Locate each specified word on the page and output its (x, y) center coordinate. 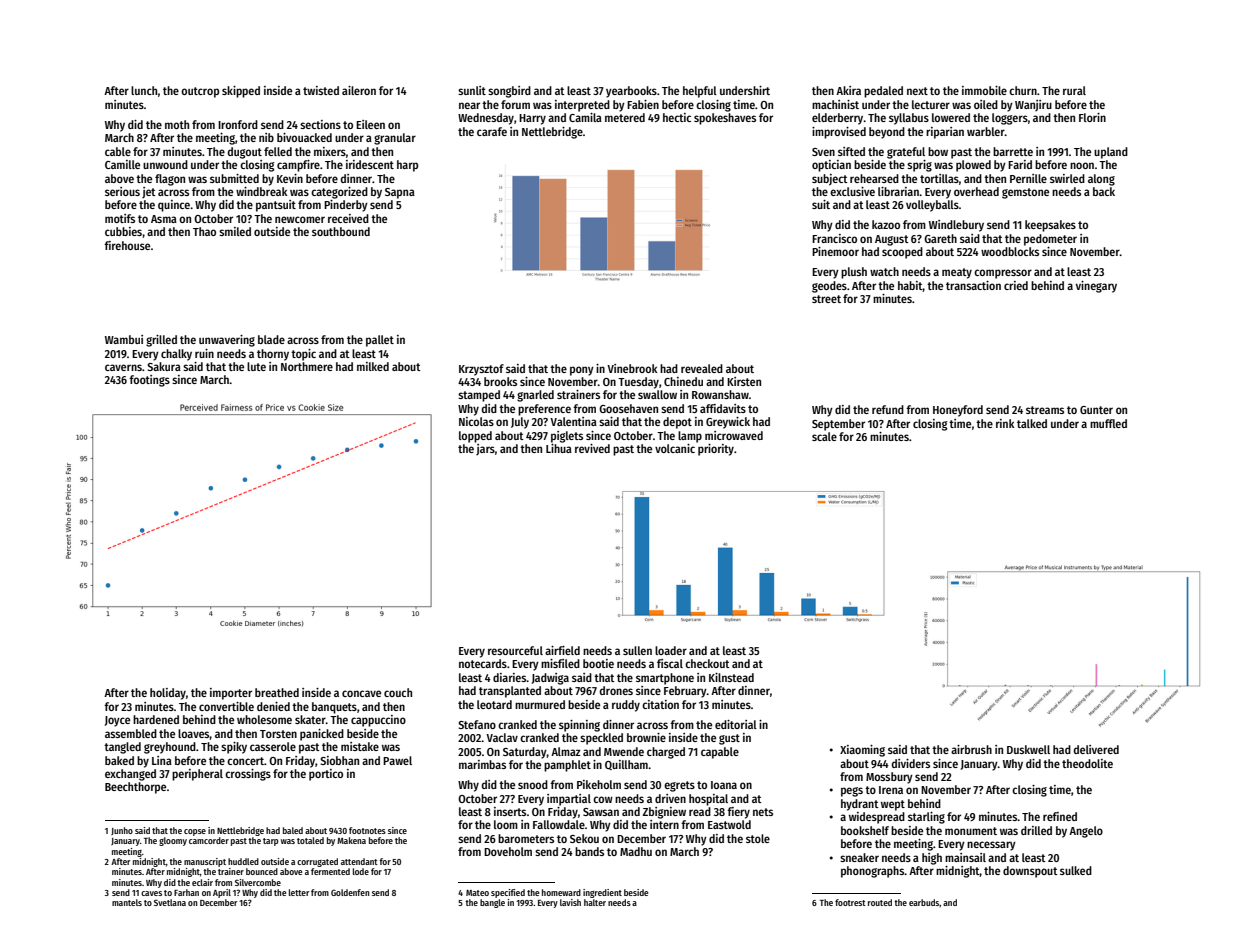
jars (485, 449)
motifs (120, 218)
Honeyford (958, 411)
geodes (829, 287)
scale (824, 436)
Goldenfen (350, 892)
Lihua (559, 448)
